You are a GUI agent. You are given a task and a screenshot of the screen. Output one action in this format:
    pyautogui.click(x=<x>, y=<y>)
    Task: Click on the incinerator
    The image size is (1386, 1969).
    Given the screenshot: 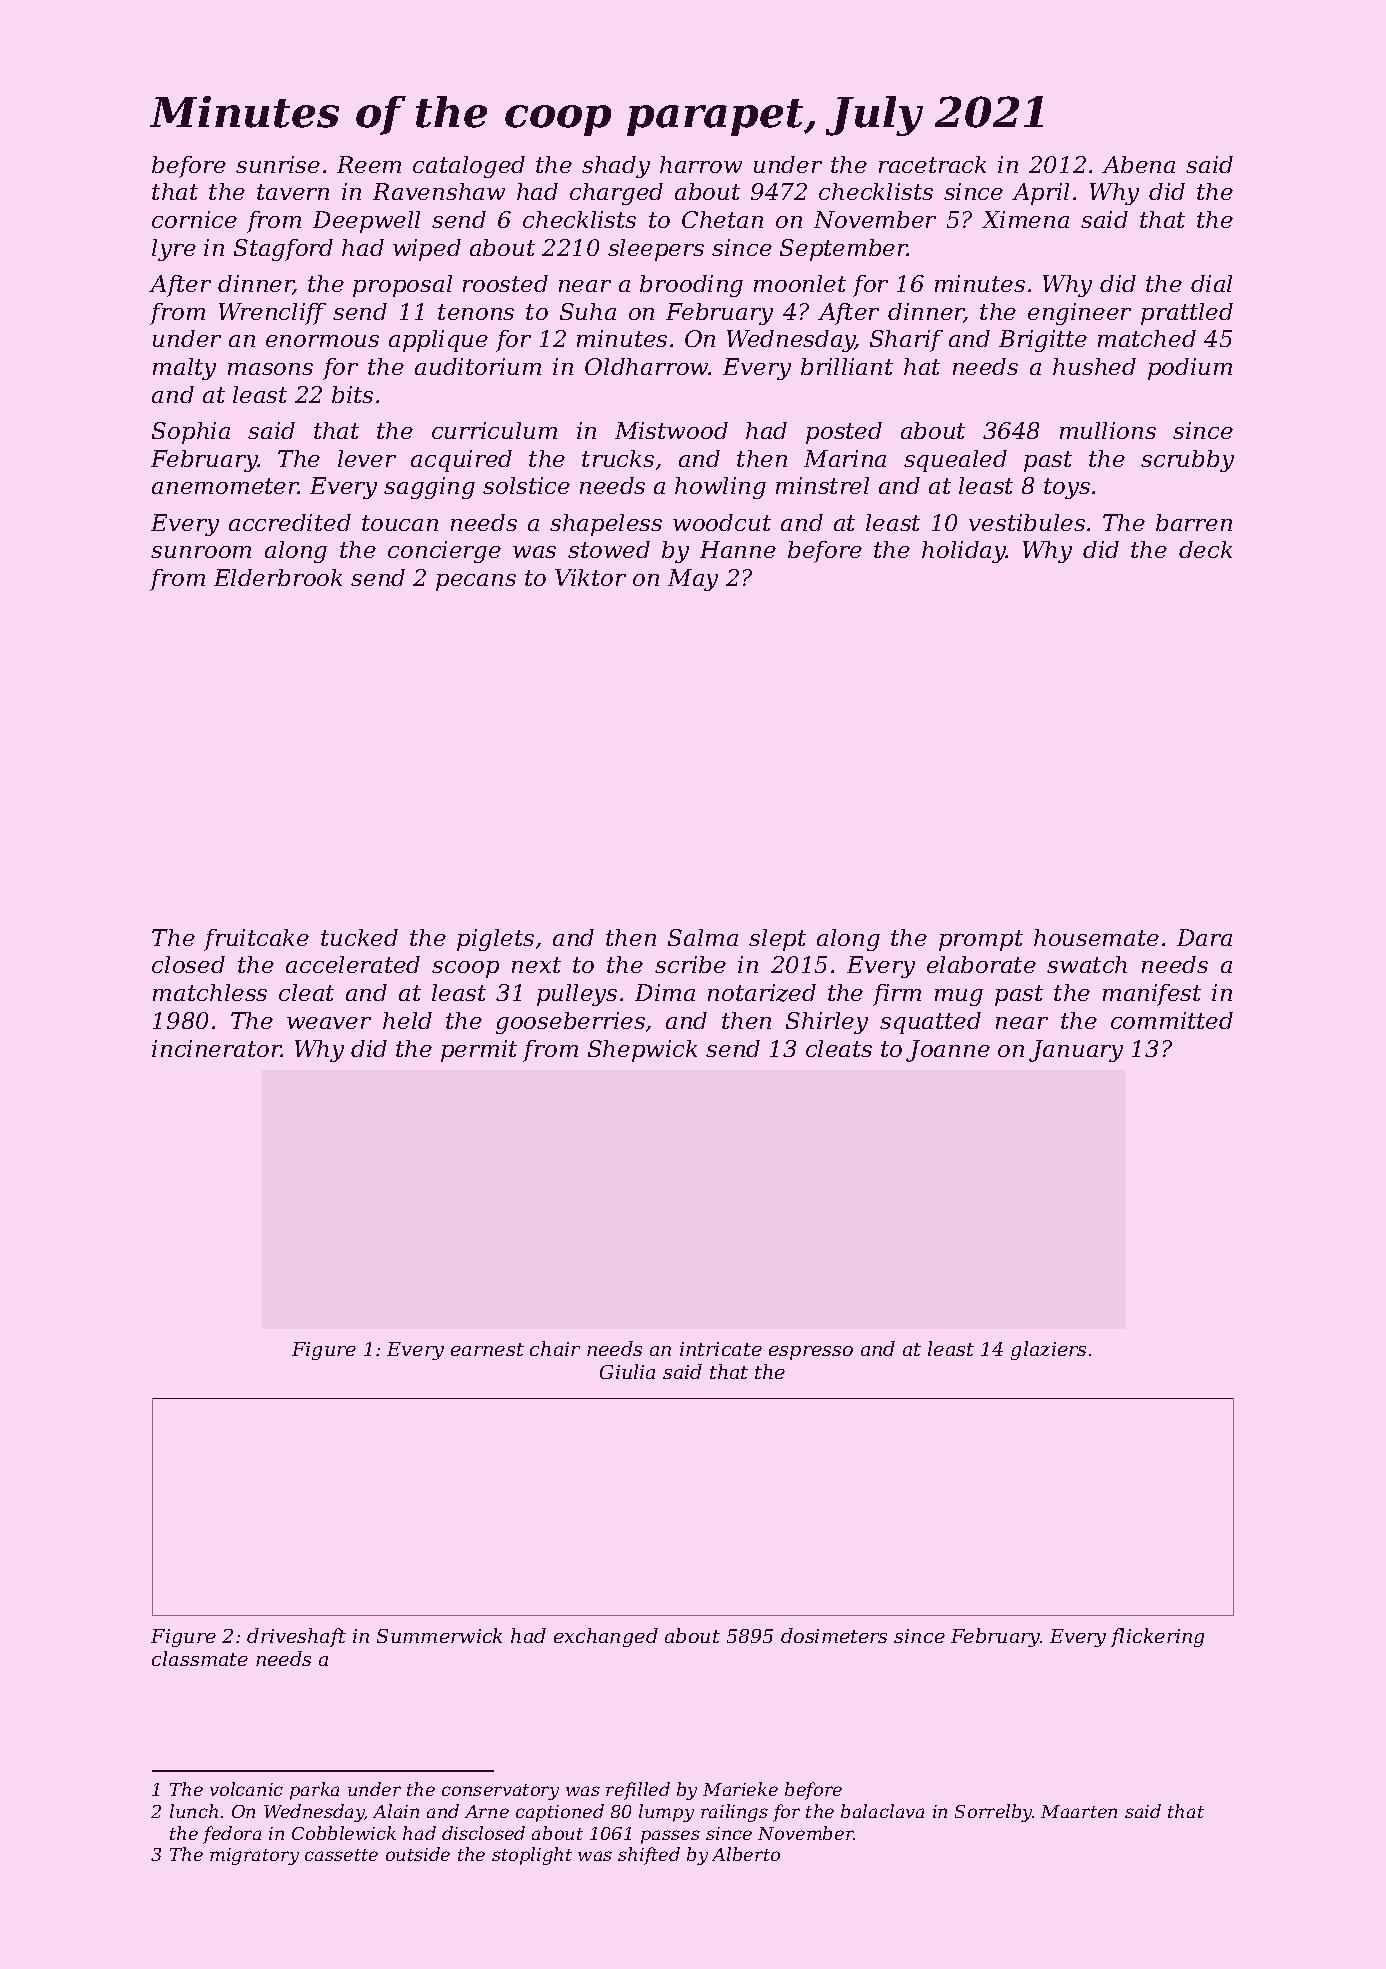 What is the action you would take?
    pyautogui.click(x=216, y=1048)
